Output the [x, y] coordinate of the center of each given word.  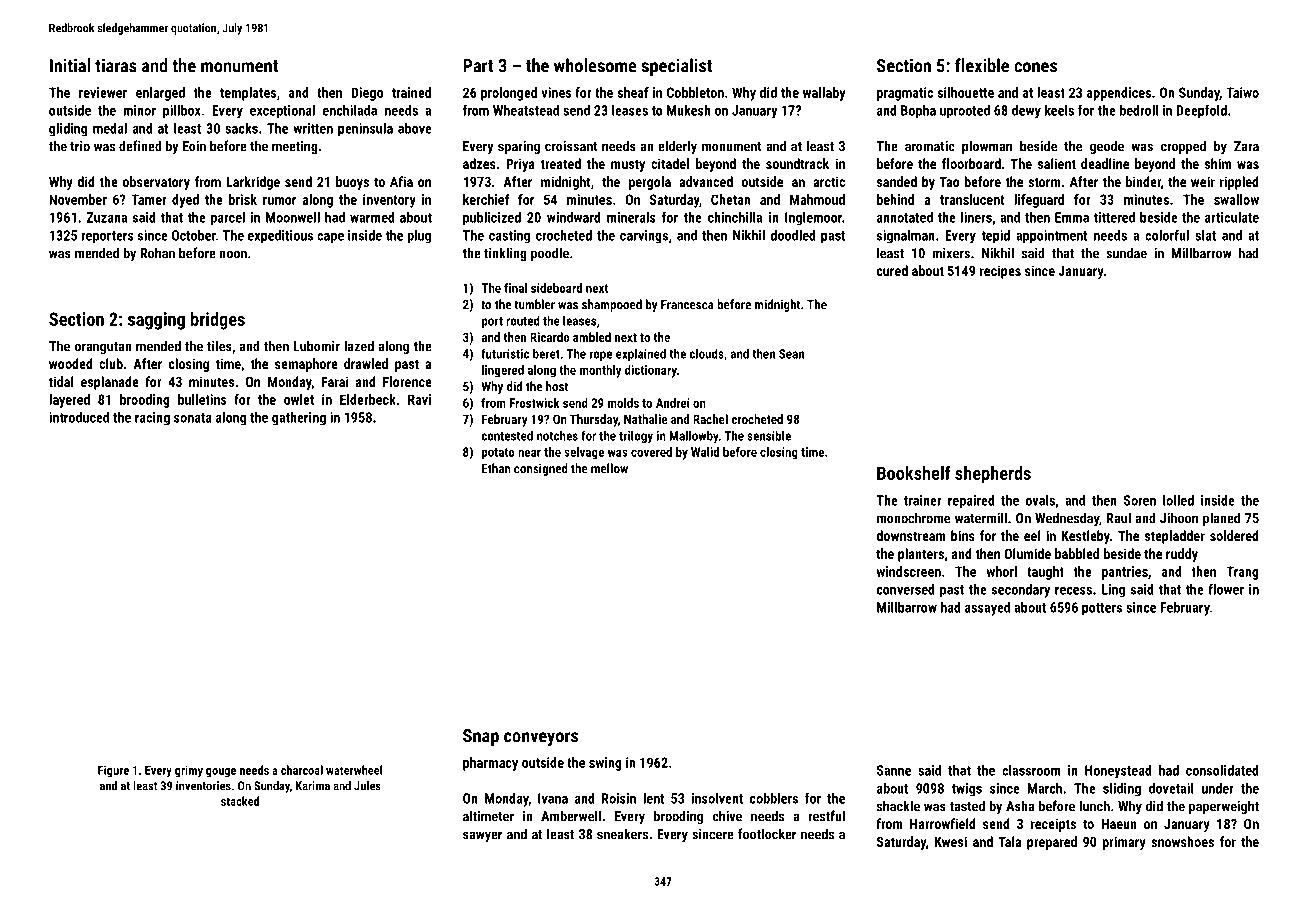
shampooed [612, 305]
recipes [1000, 272]
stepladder [1175, 537]
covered [651, 452]
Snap [481, 737]
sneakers [622, 834]
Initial [70, 65]
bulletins [202, 399]
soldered [1234, 535]
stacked [240, 801]
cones [1035, 67]
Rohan [157, 253]
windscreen [908, 571]
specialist [676, 67]
